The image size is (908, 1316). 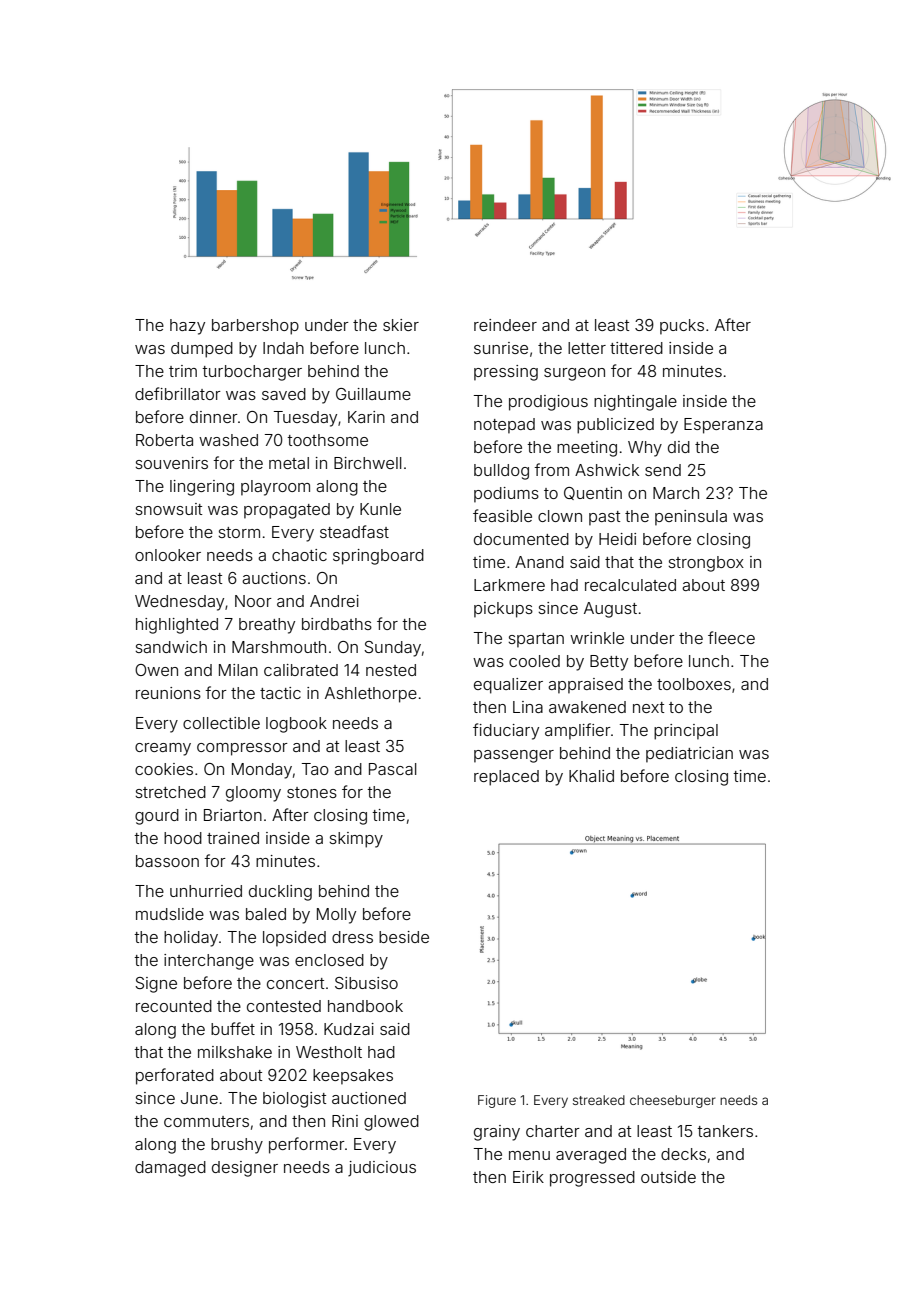 What do you see at coordinates (171, 463) in the page?
I see `souvenirs` at bounding box center [171, 463].
